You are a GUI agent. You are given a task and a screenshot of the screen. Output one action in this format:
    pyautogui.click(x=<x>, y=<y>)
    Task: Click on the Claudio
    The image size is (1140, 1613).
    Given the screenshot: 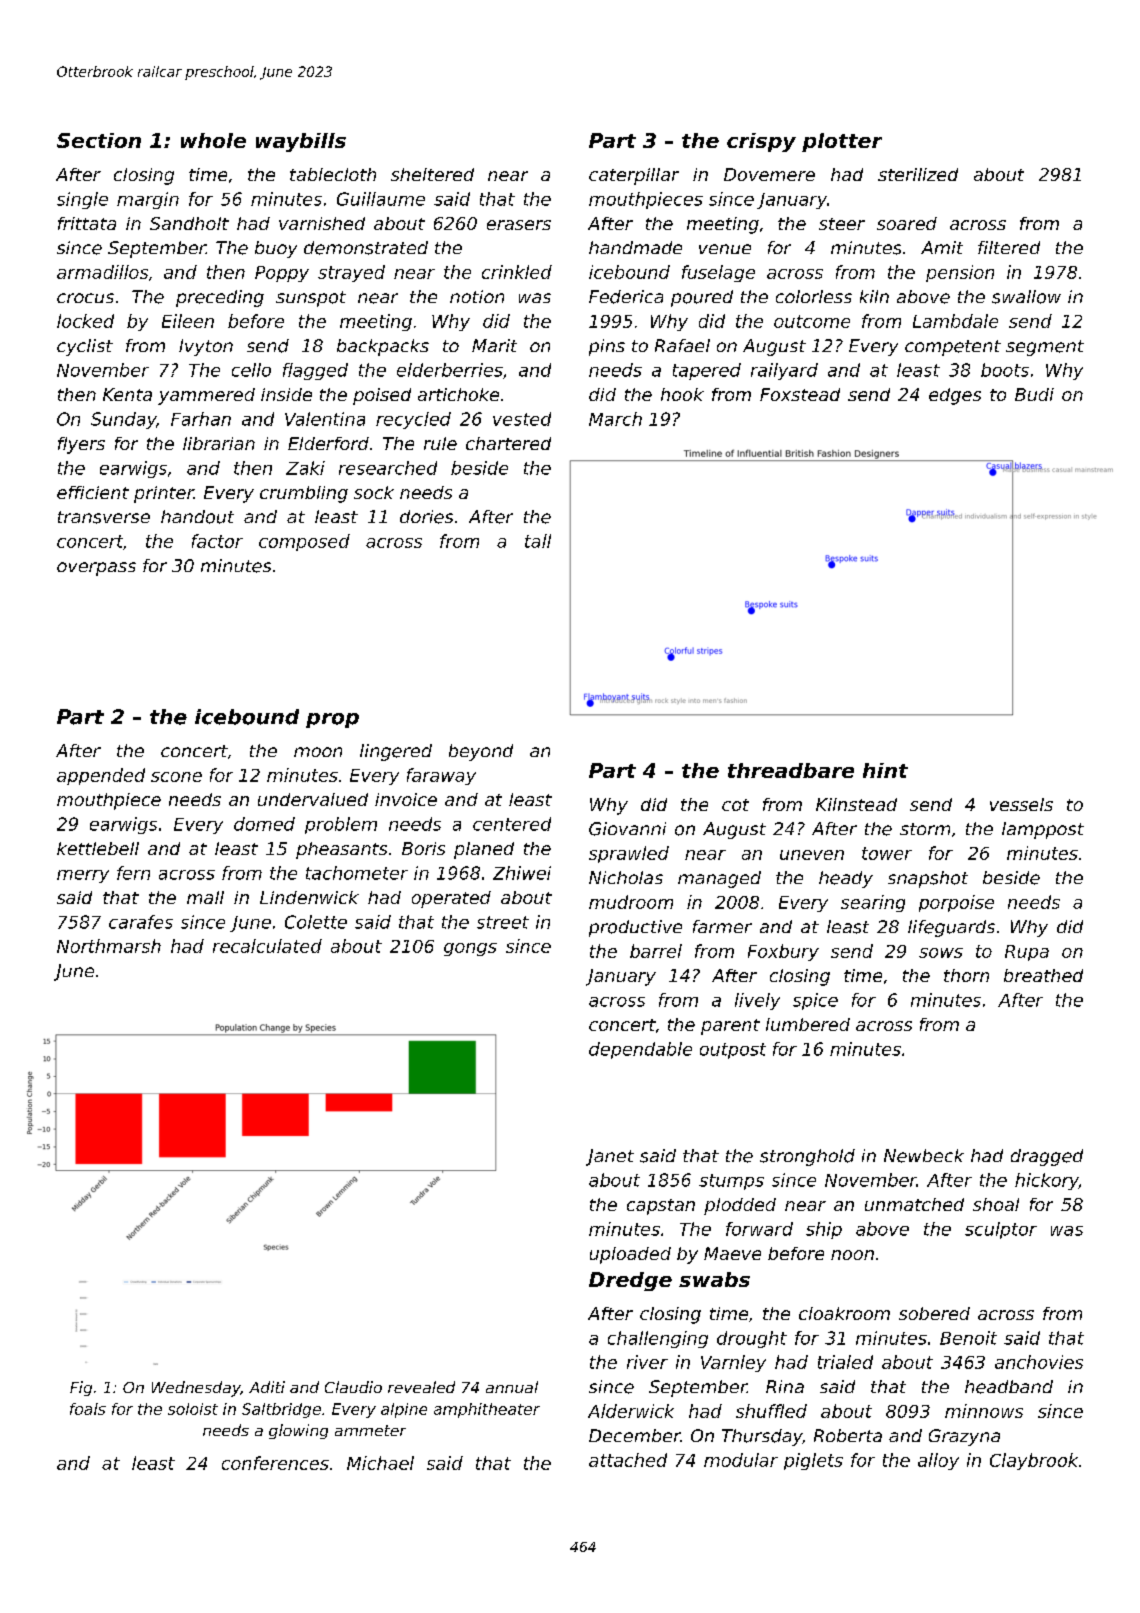 What is the action you would take?
    pyautogui.click(x=353, y=1387)
